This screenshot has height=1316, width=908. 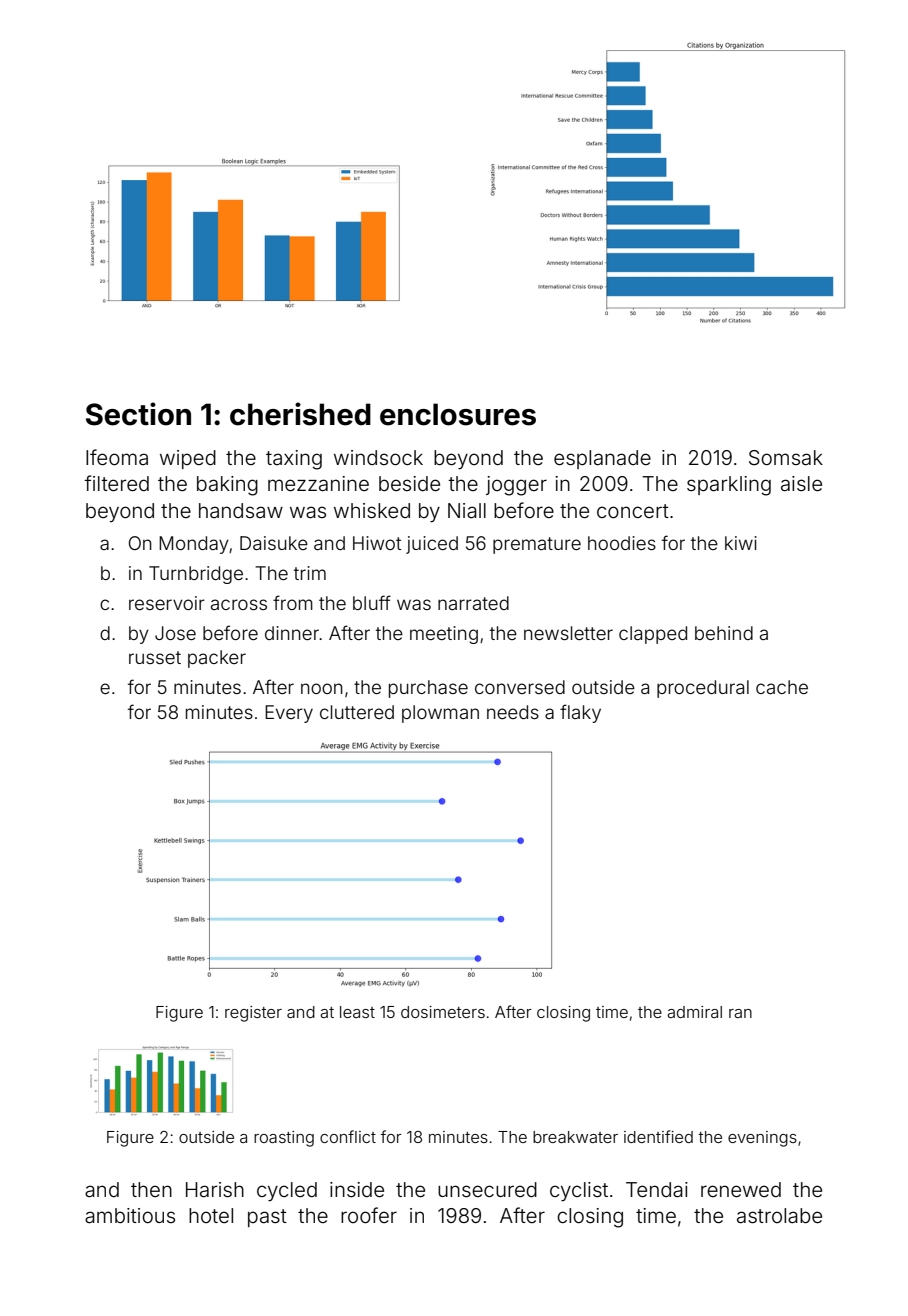 I want to click on dosimeters, so click(x=443, y=1012).
